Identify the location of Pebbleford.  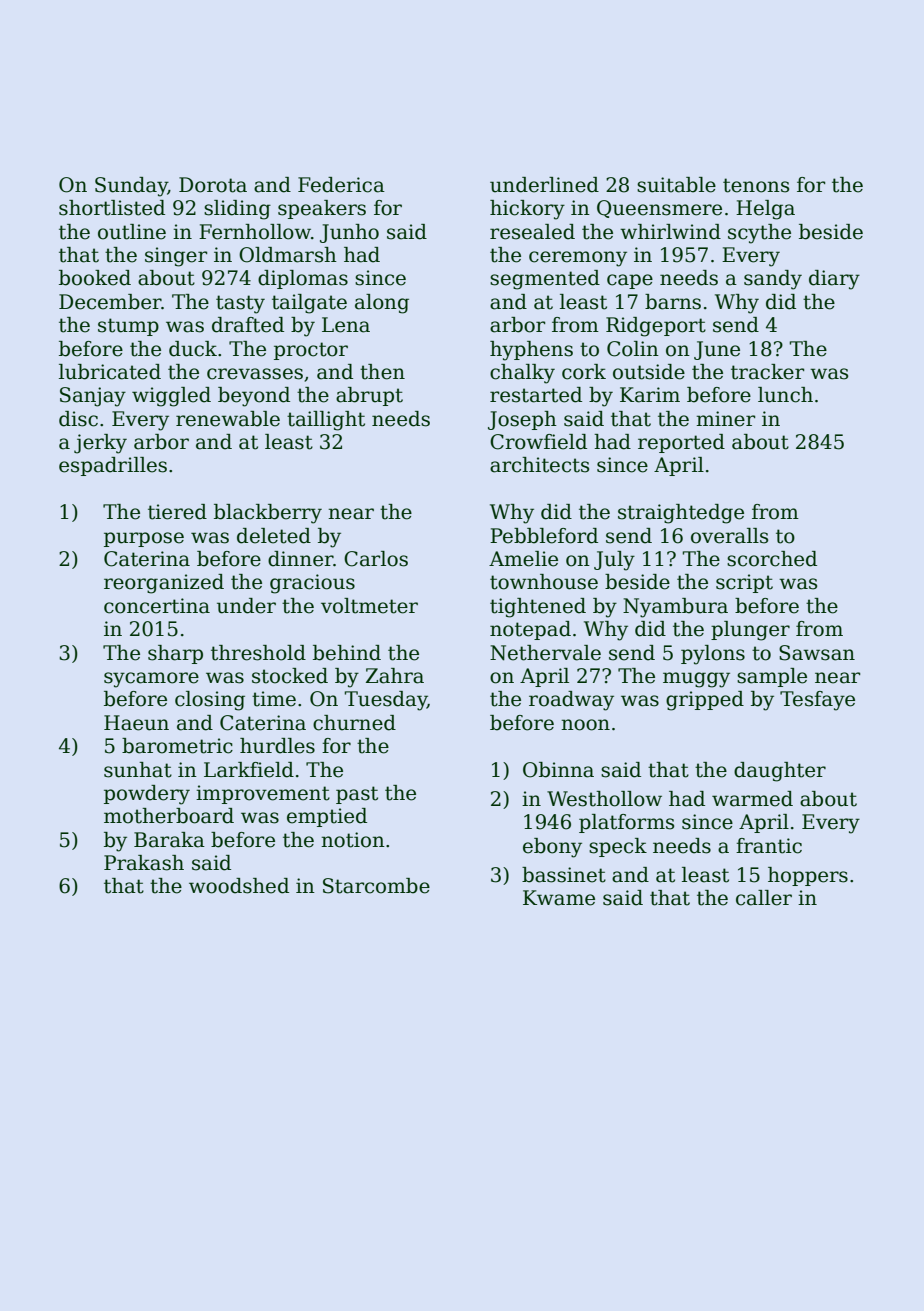
(544, 536).
